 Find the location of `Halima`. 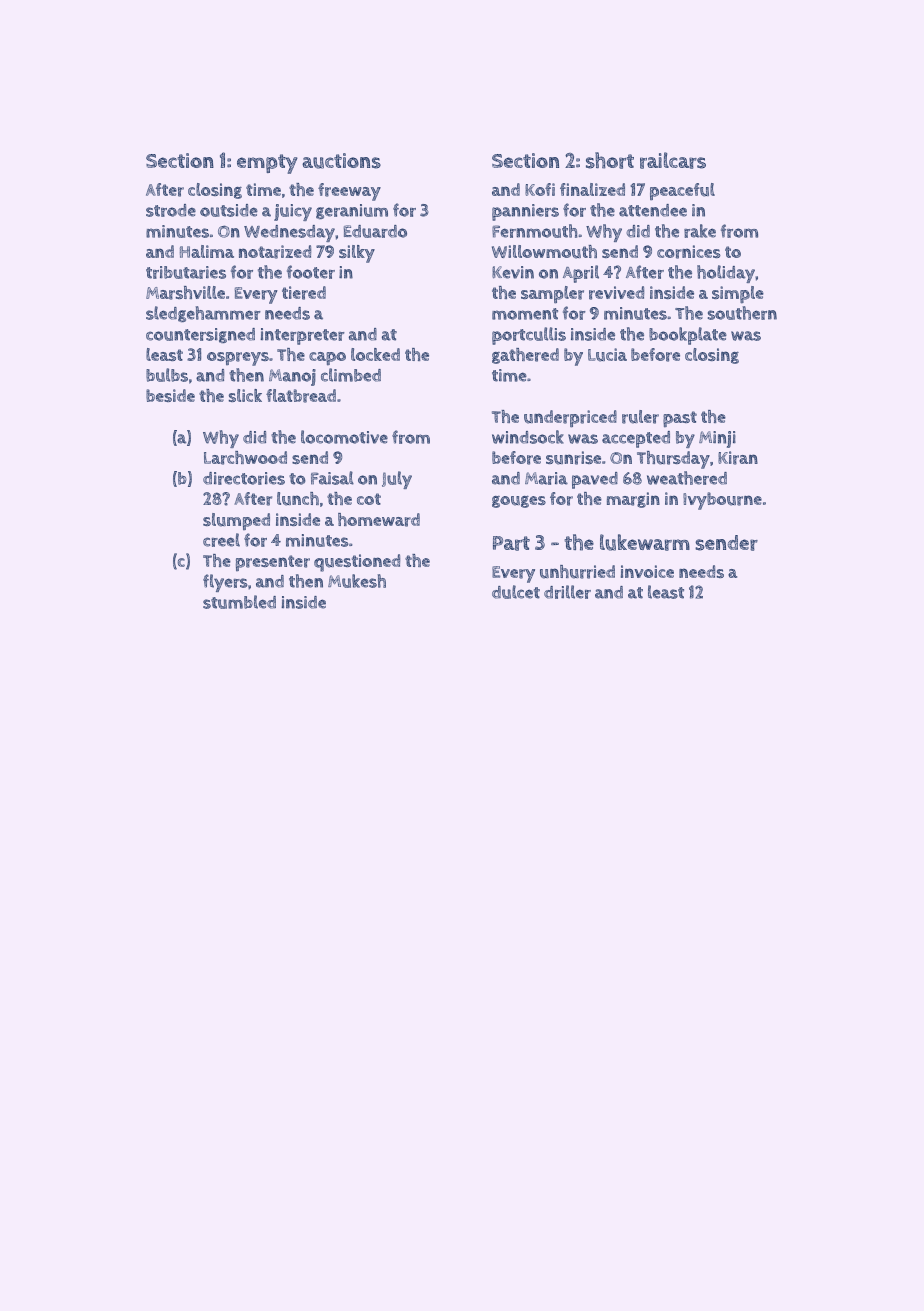

Halima is located at coordinates (207, 251).
